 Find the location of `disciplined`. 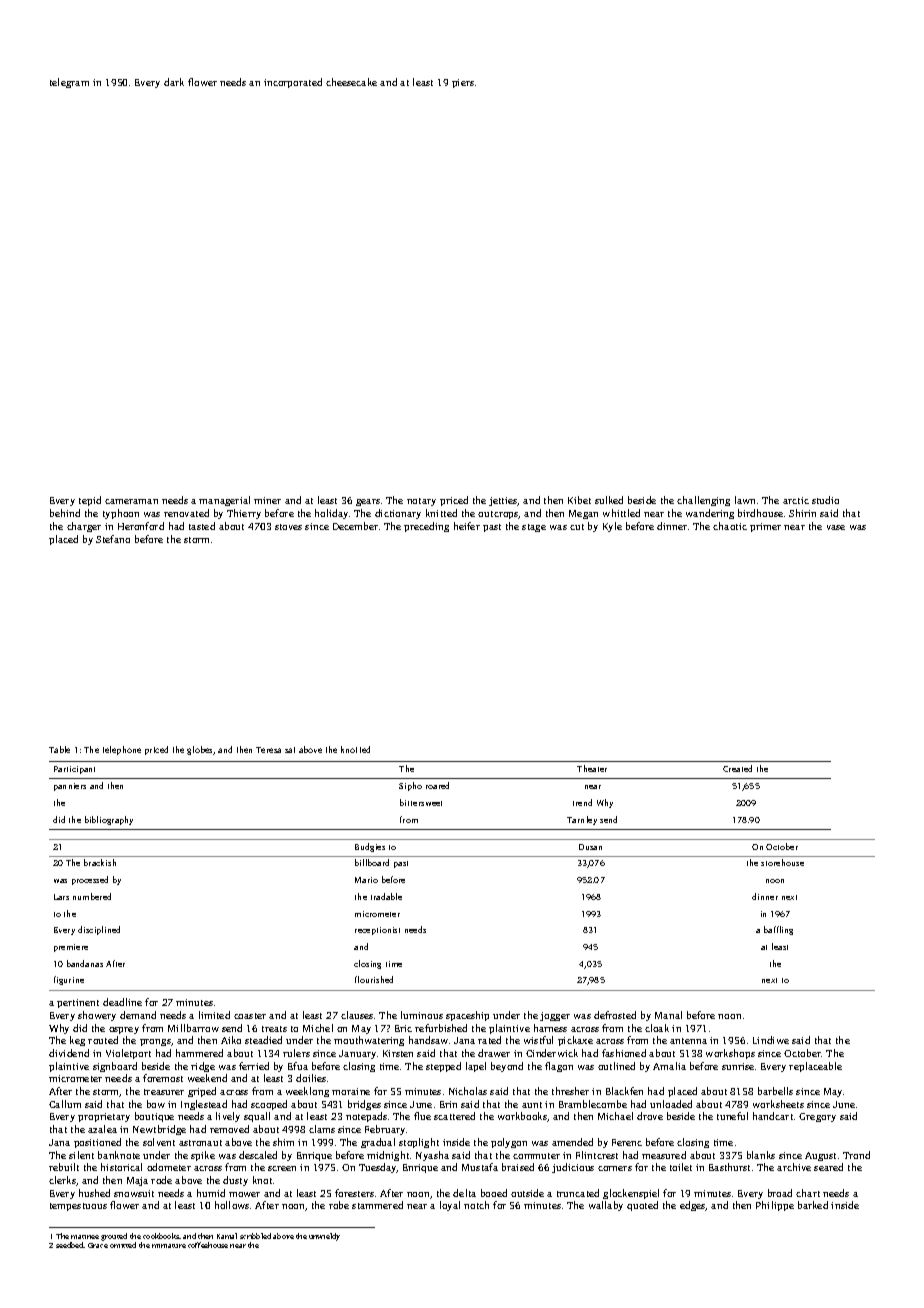

disciplined is located at coordinates (99, 930).
